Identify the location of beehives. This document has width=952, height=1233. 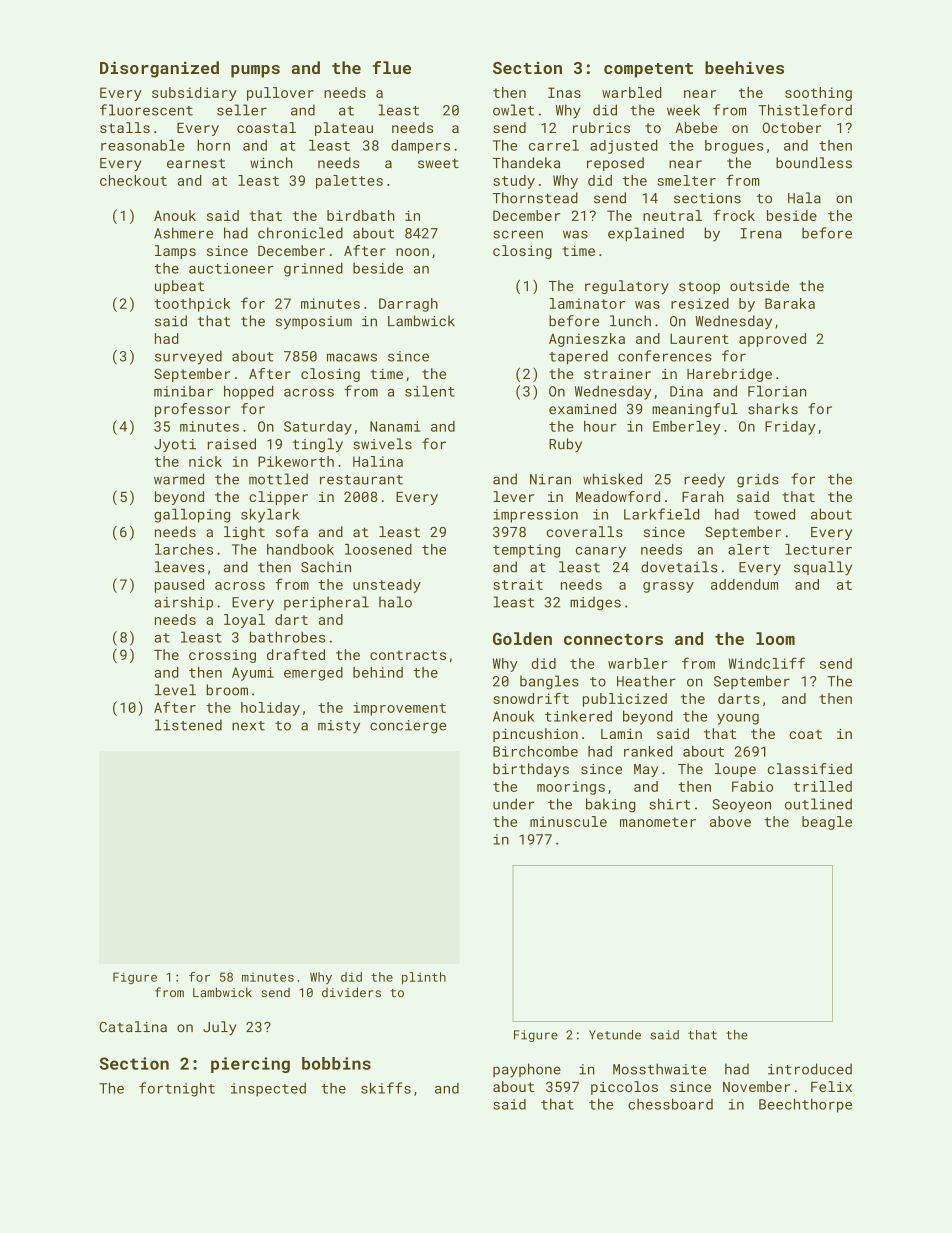
(744, 67).
